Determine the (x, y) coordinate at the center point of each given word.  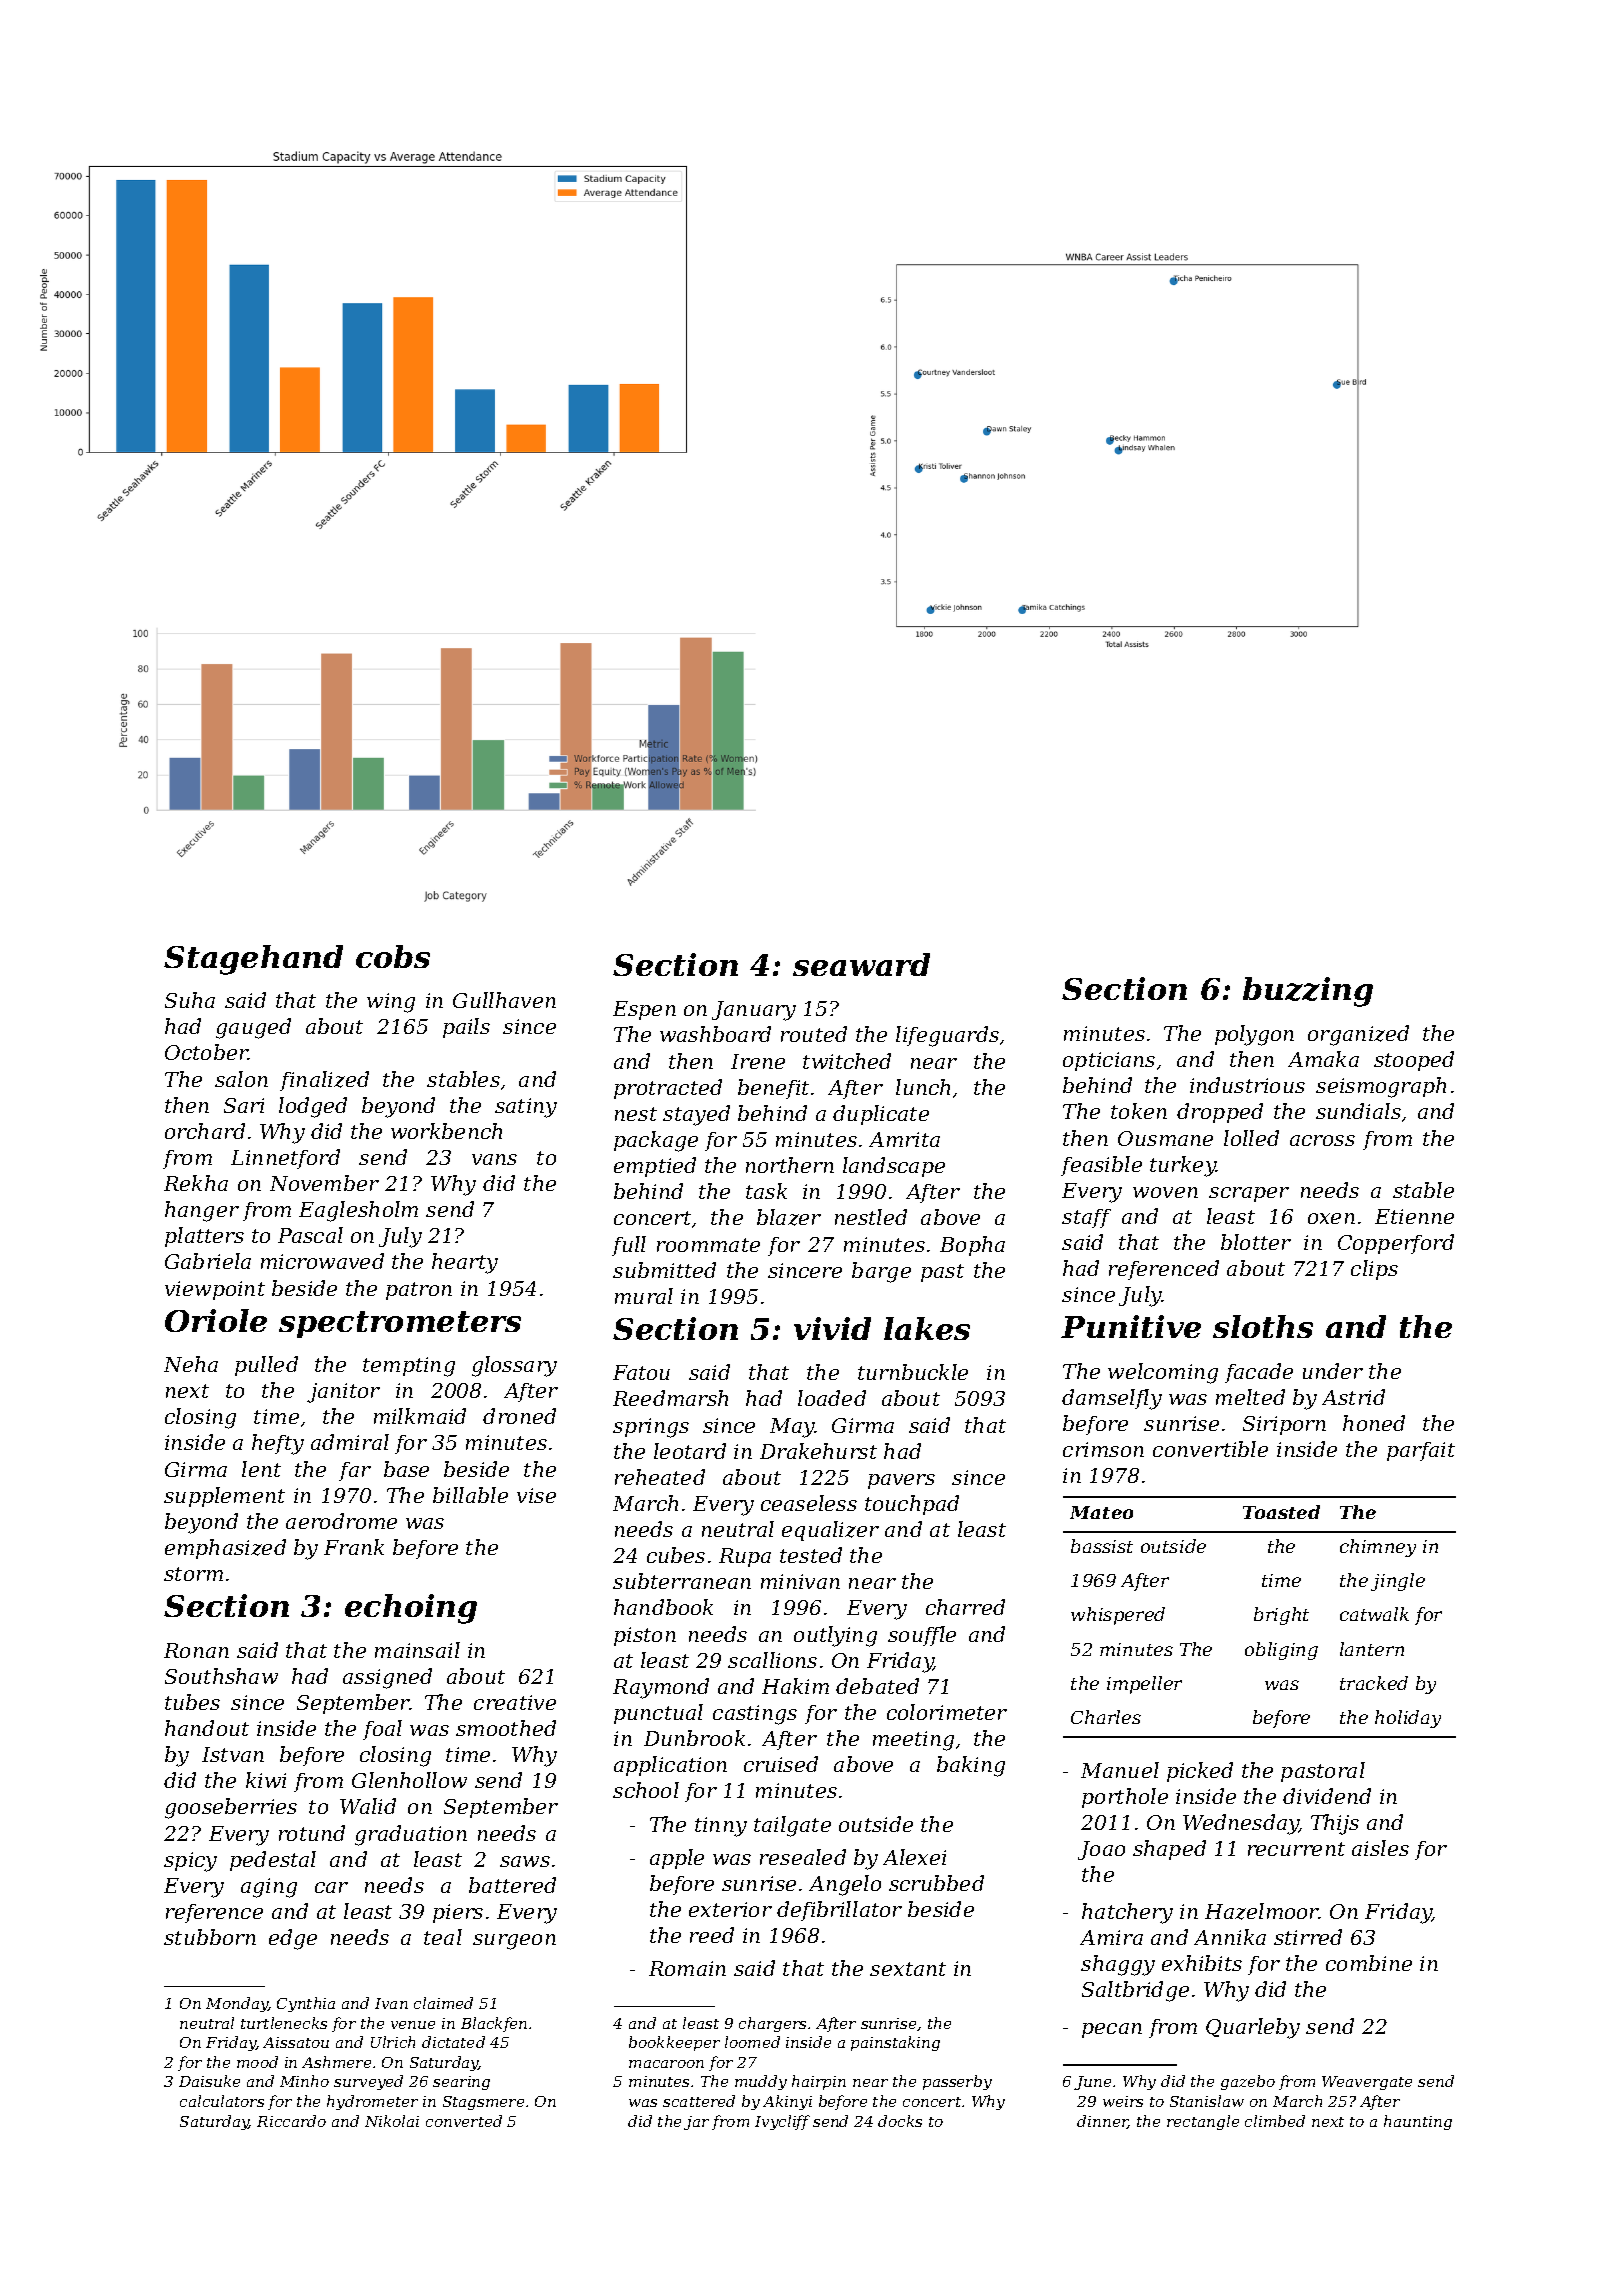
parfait (1421, 1451)
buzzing (1308, 992)
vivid (832, 1328)
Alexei (914, 1857)
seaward (861, 964)
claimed (443, 2003)
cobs (393, 956)
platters (204, 1237)
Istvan (233, 1754)
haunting (1418, 2122)
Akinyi (787, 2102)
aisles (1380, 1848)
